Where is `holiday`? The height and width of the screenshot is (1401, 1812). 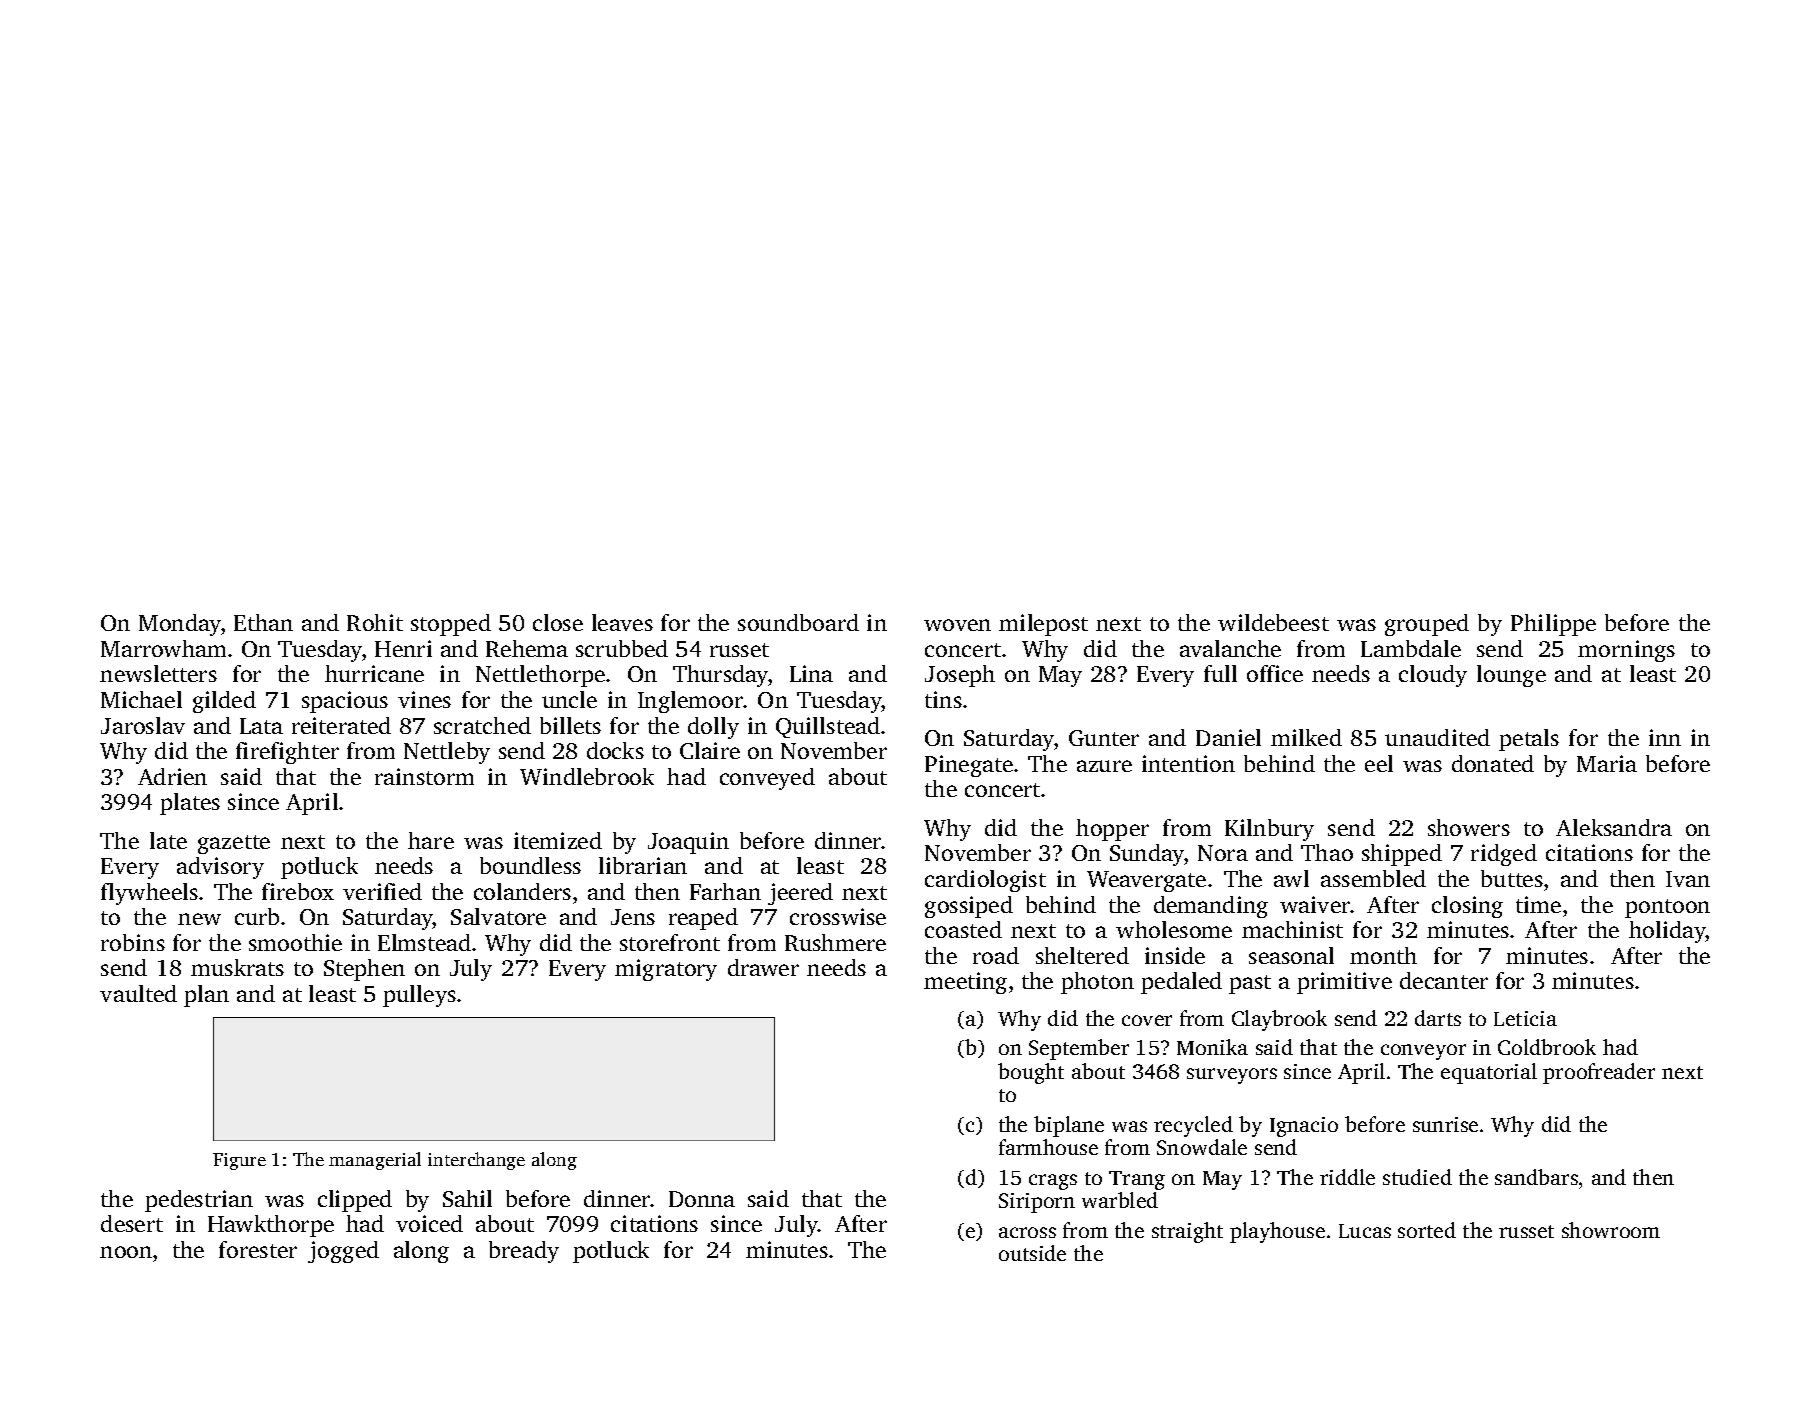 holiday is located at coordinates (1667, 932).
